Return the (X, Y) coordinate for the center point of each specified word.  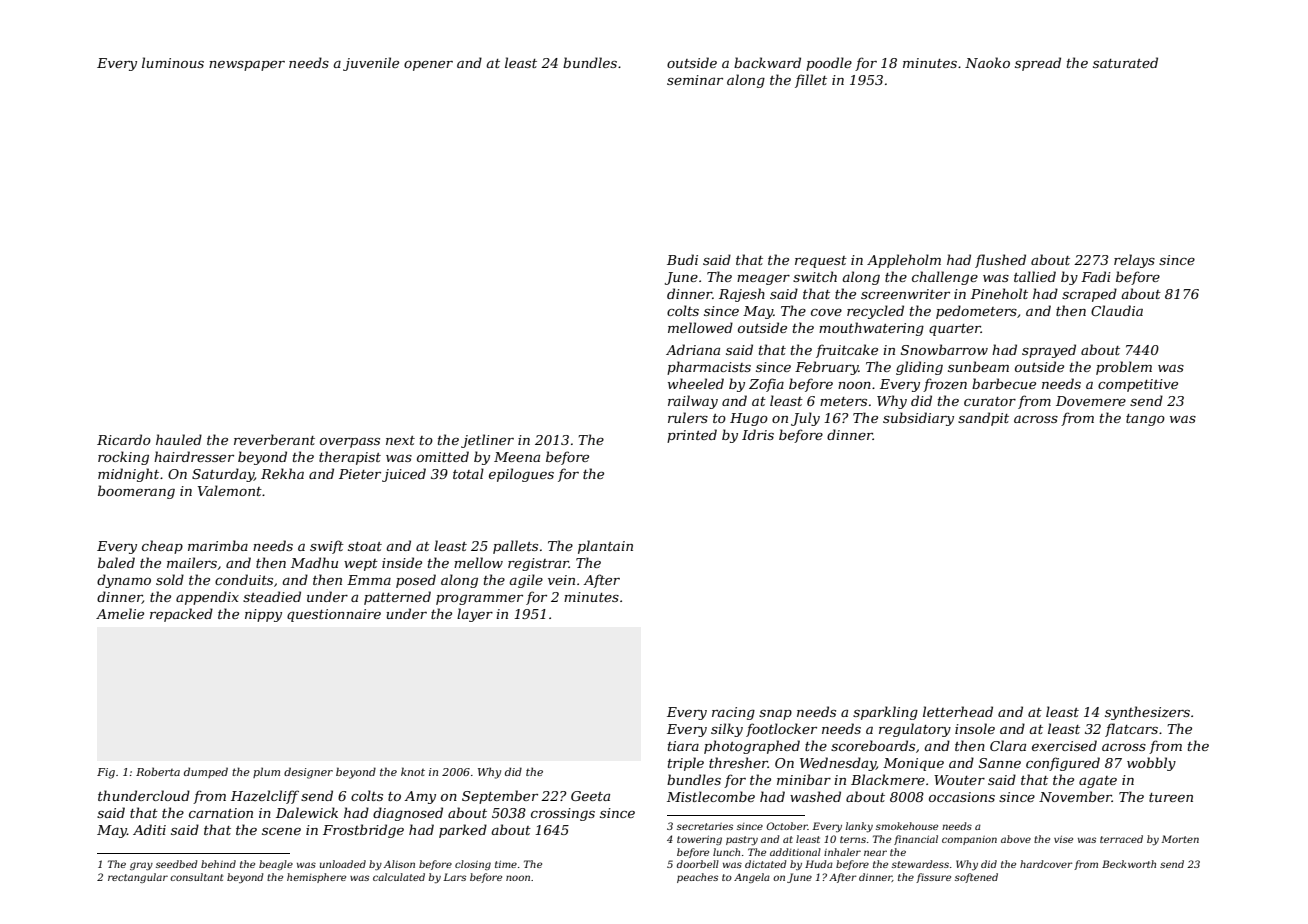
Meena (517, 457)
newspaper (247, 66)
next (400, 440)
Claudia (1117, 310)
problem (1124, 368)
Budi (682, 259)
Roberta (158, 772)
